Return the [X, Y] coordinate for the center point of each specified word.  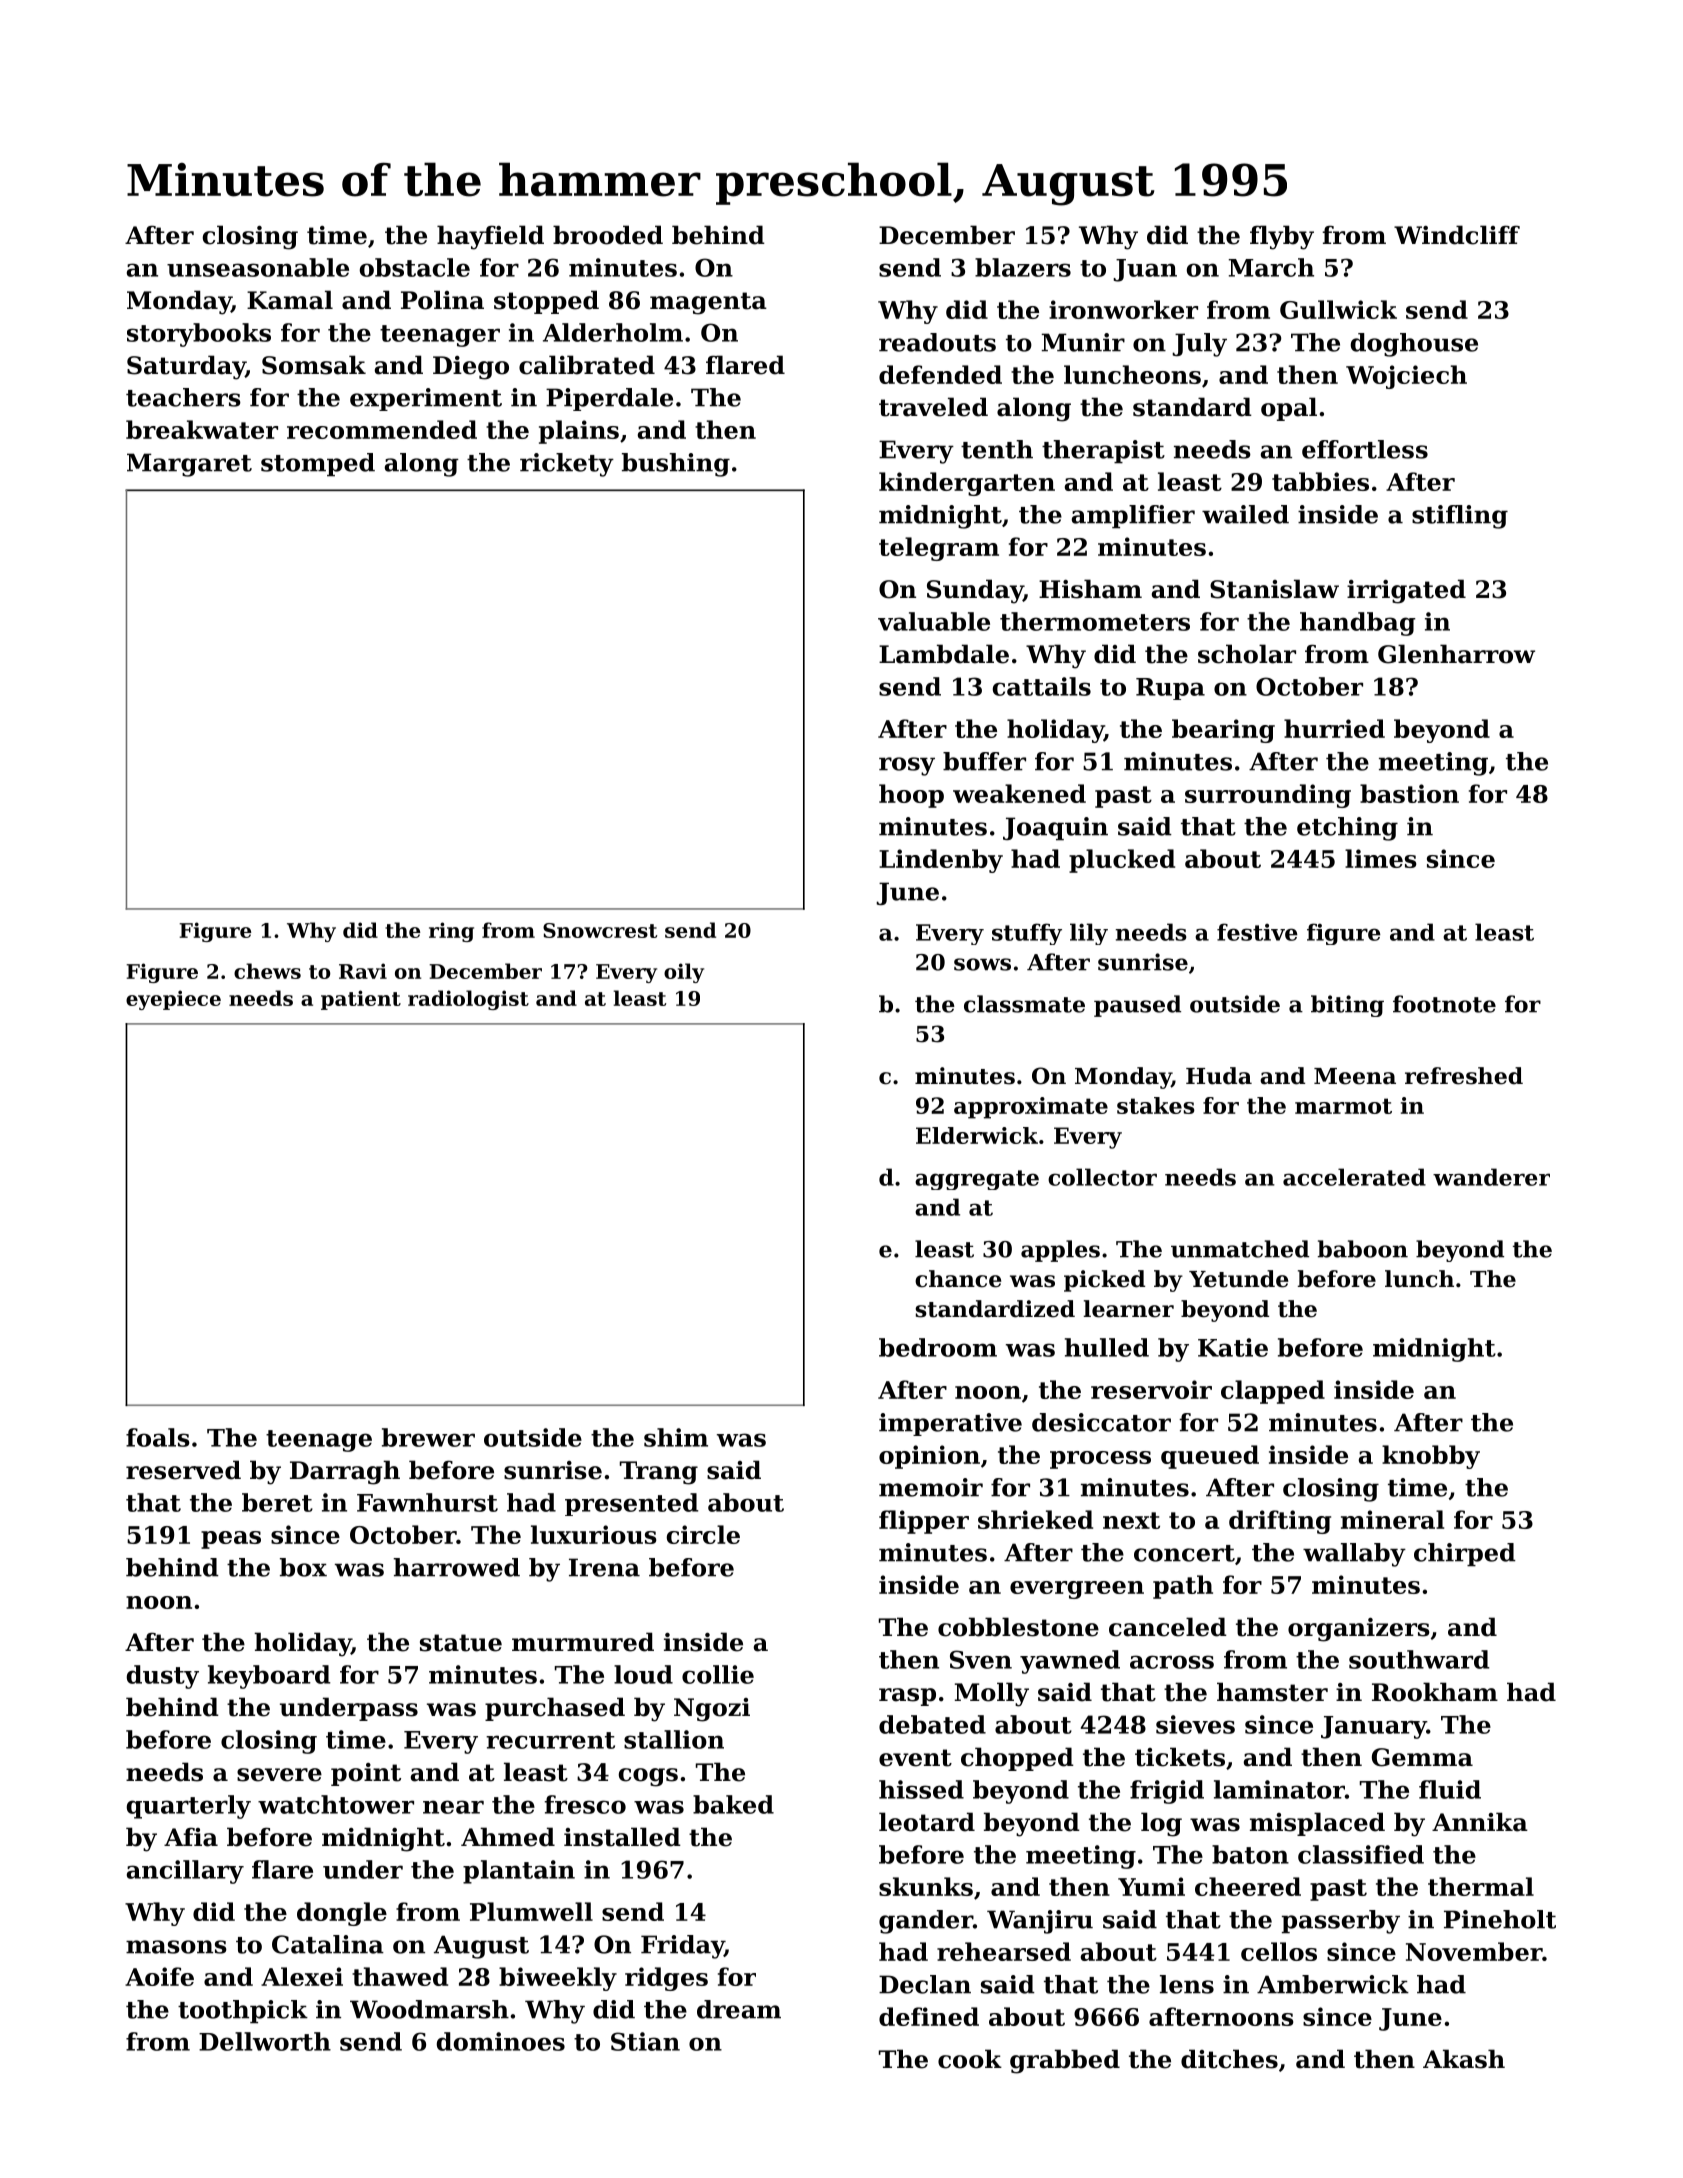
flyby [1282, 237]
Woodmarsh [429, 2009]
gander [926, 1922]
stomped [318, 465]
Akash [1464, 2059]
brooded [608, 235]
